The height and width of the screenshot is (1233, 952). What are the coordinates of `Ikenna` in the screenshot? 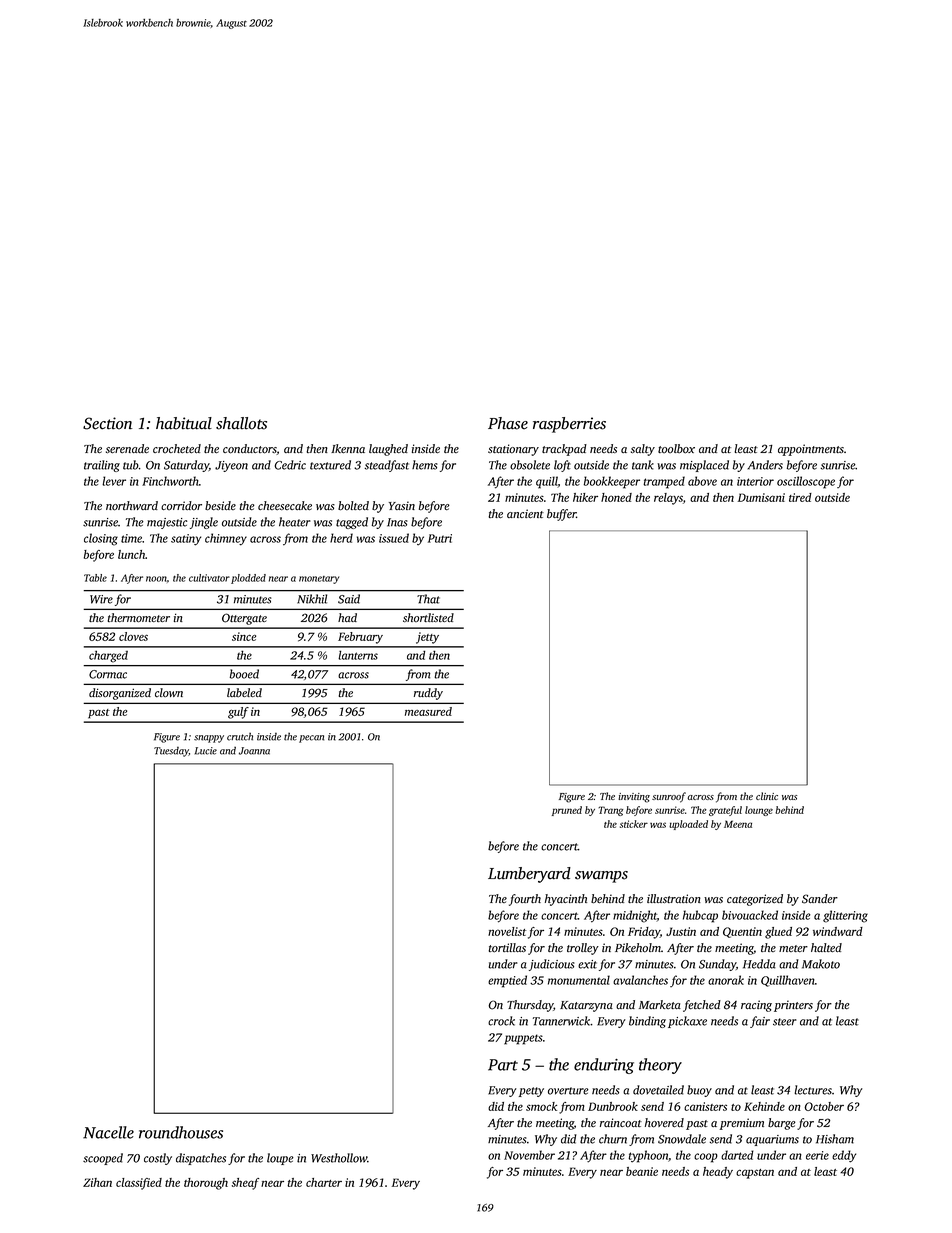 It's located at (348, 449).
